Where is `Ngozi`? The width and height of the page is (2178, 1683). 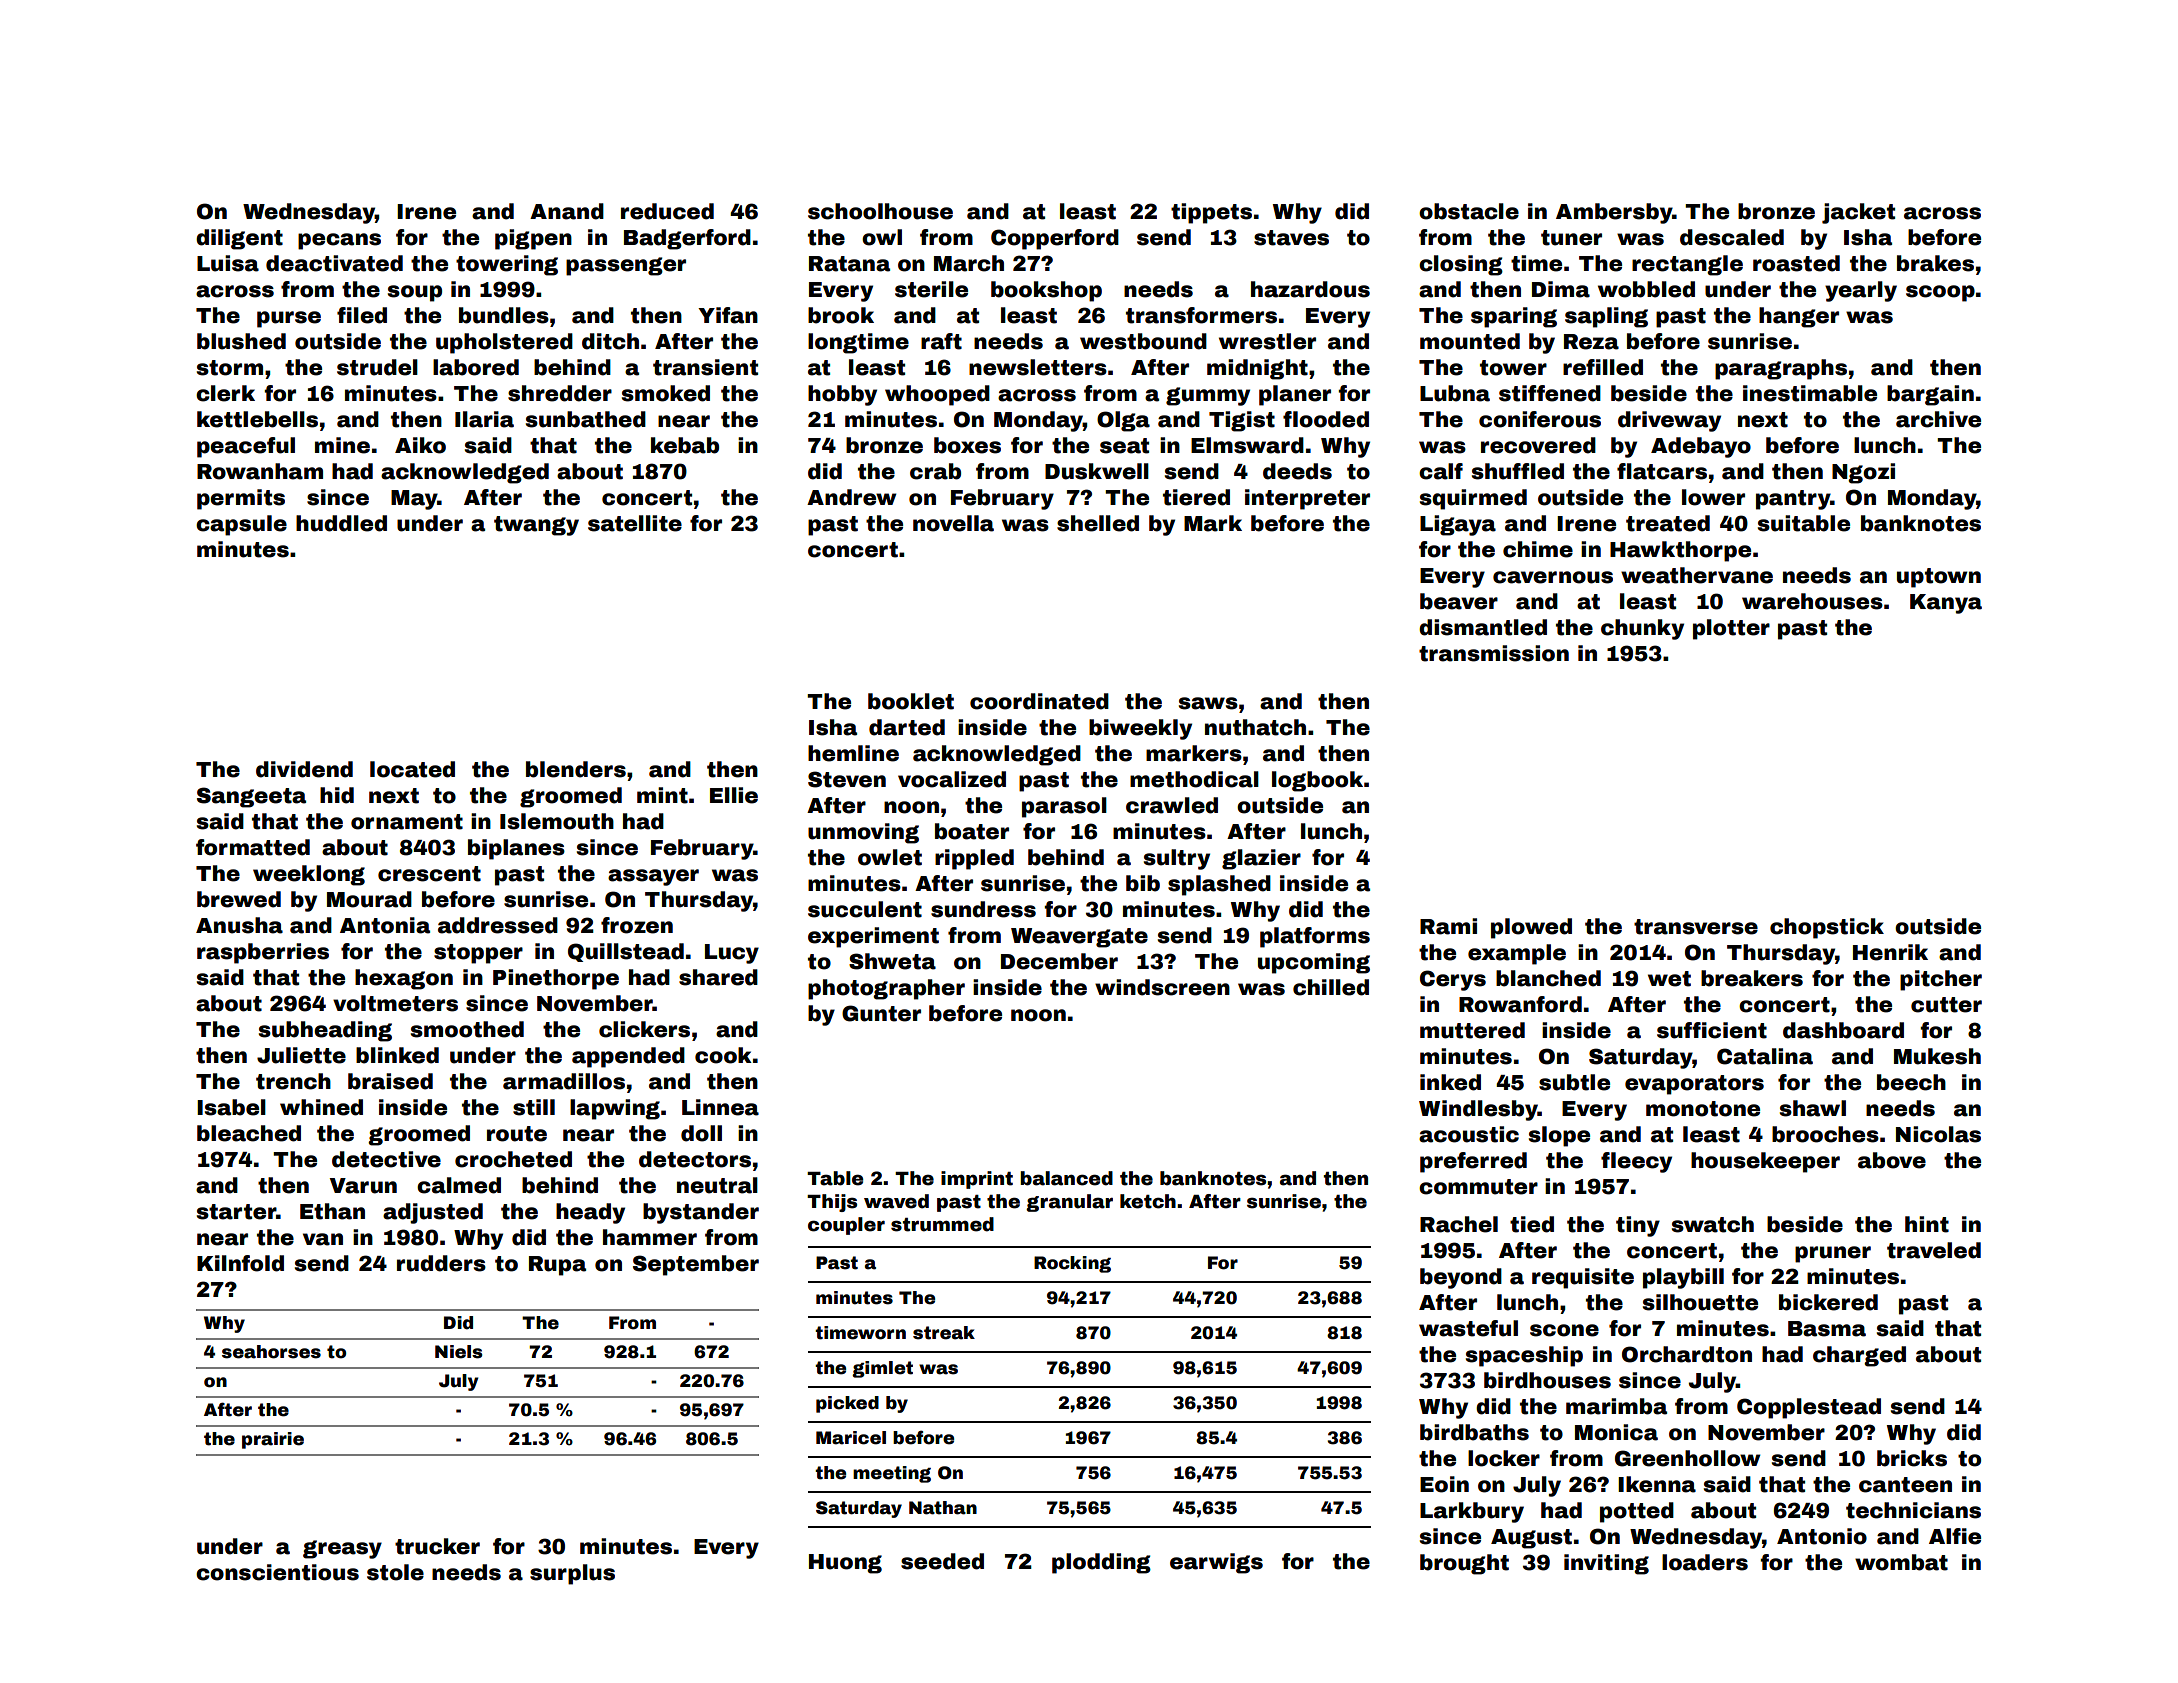
Ngozi is located at coordinates (1863, 473).
